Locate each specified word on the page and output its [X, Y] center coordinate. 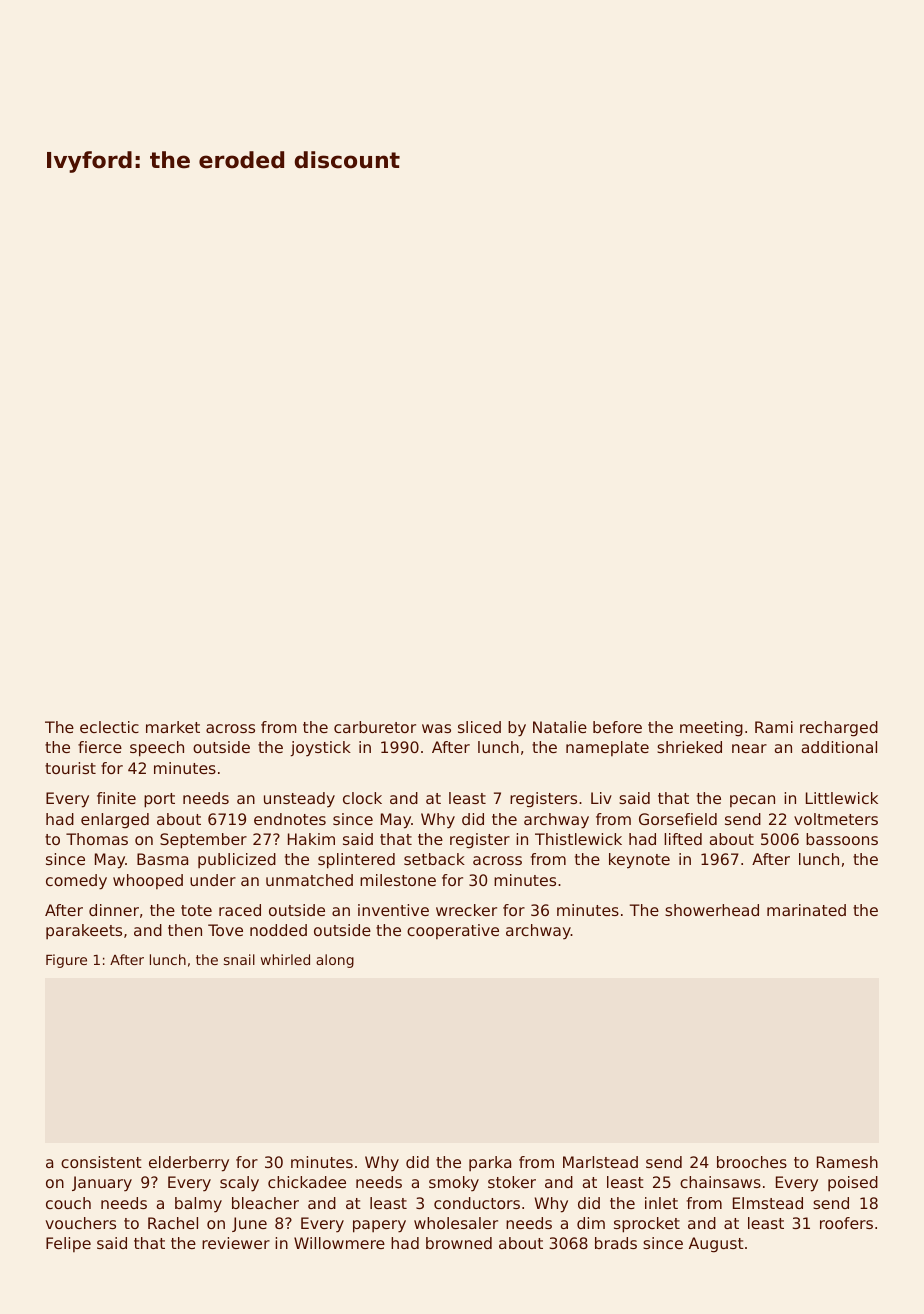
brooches [752, 1162]
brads [616, 1243]
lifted [683, 839]
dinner [114, 910]
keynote [639, 861]
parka [490, 1163]
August [716, 1245]
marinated [806, 910]
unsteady [299, 800]
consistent [101, 1162]
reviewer [236, 1243]
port [159, 800]
